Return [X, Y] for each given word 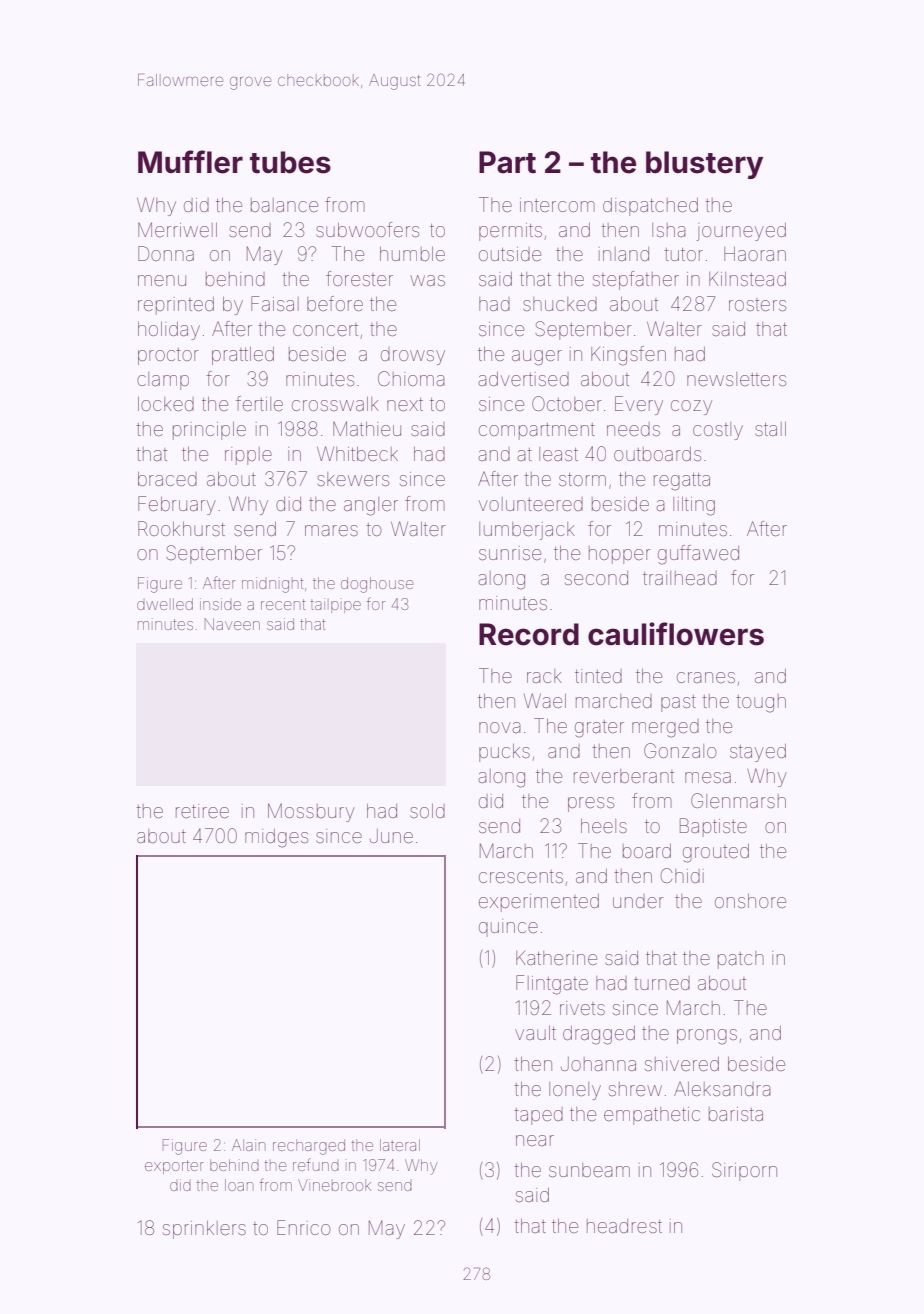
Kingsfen [628, 356]
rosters [757, 304]
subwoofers [367, 229]
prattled [243, 356]
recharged [309, 1147]
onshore [750, 901]
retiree [202, 811]
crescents [521, 876]
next [405, 404]
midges [276, 838]
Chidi [682, 875]
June [391, 836]
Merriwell [177, 229]
